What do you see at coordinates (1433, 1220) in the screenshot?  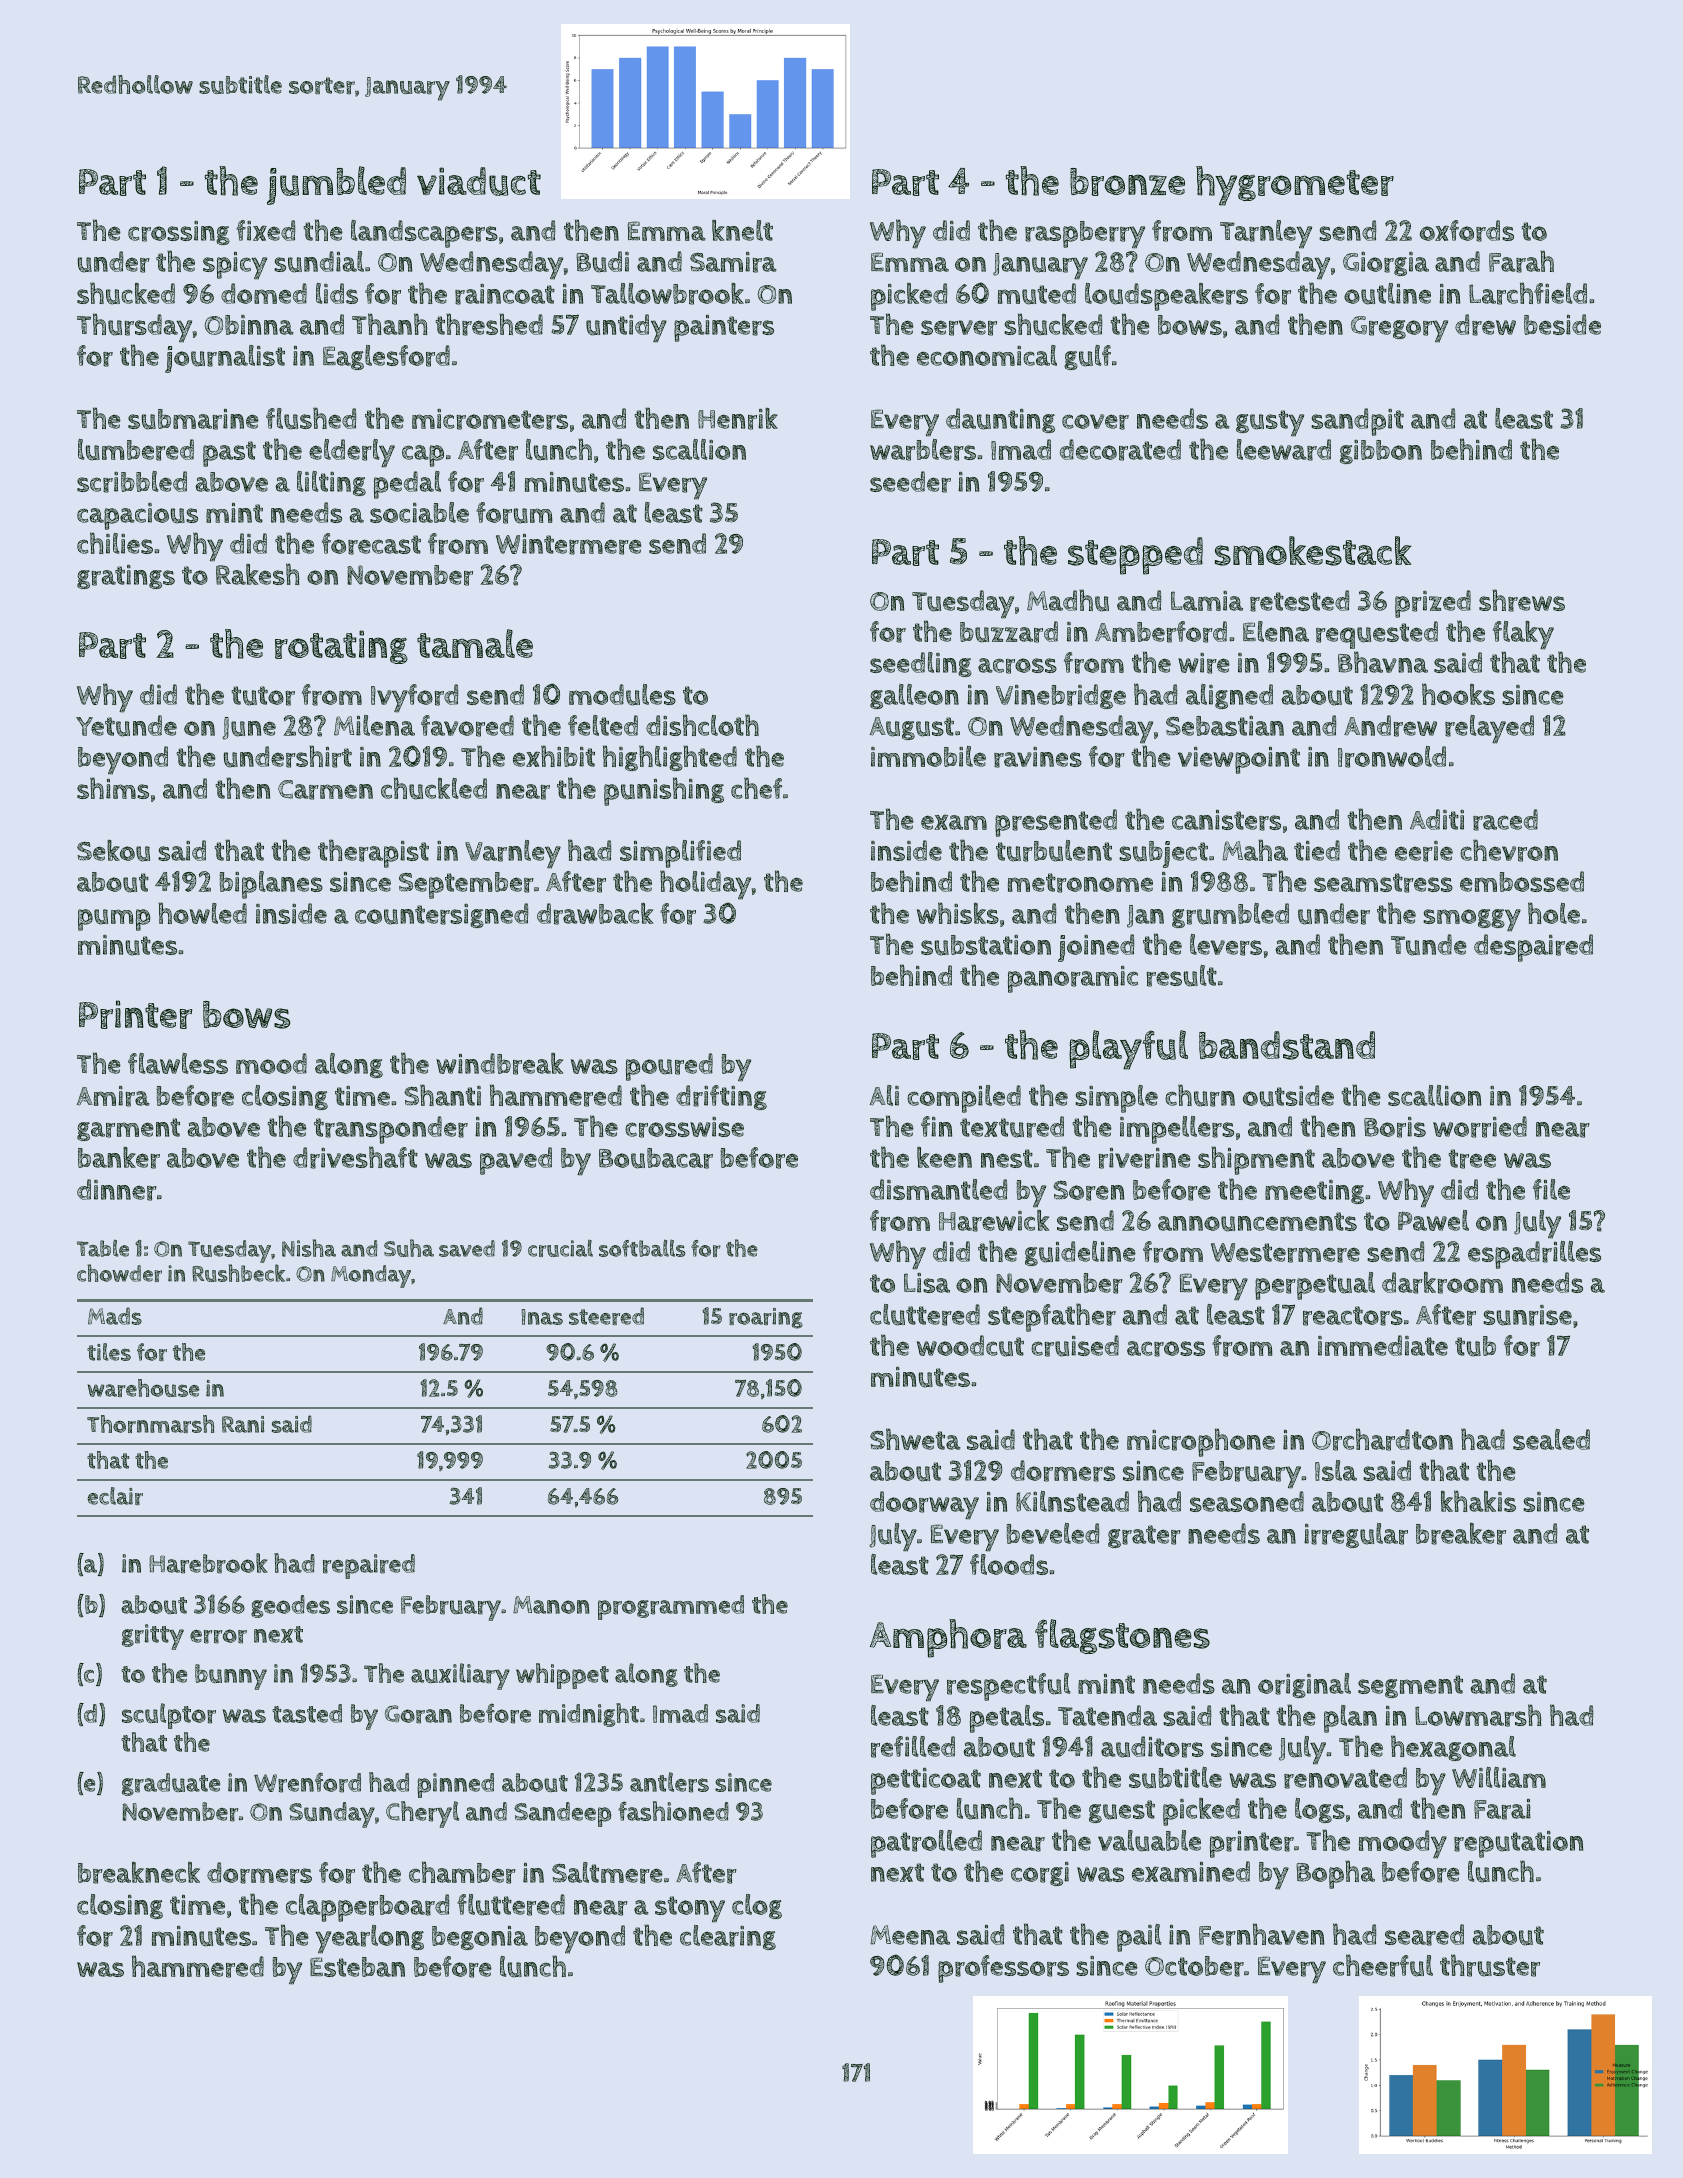 I see `Pawel` at bounding box center [1433, 1220].
